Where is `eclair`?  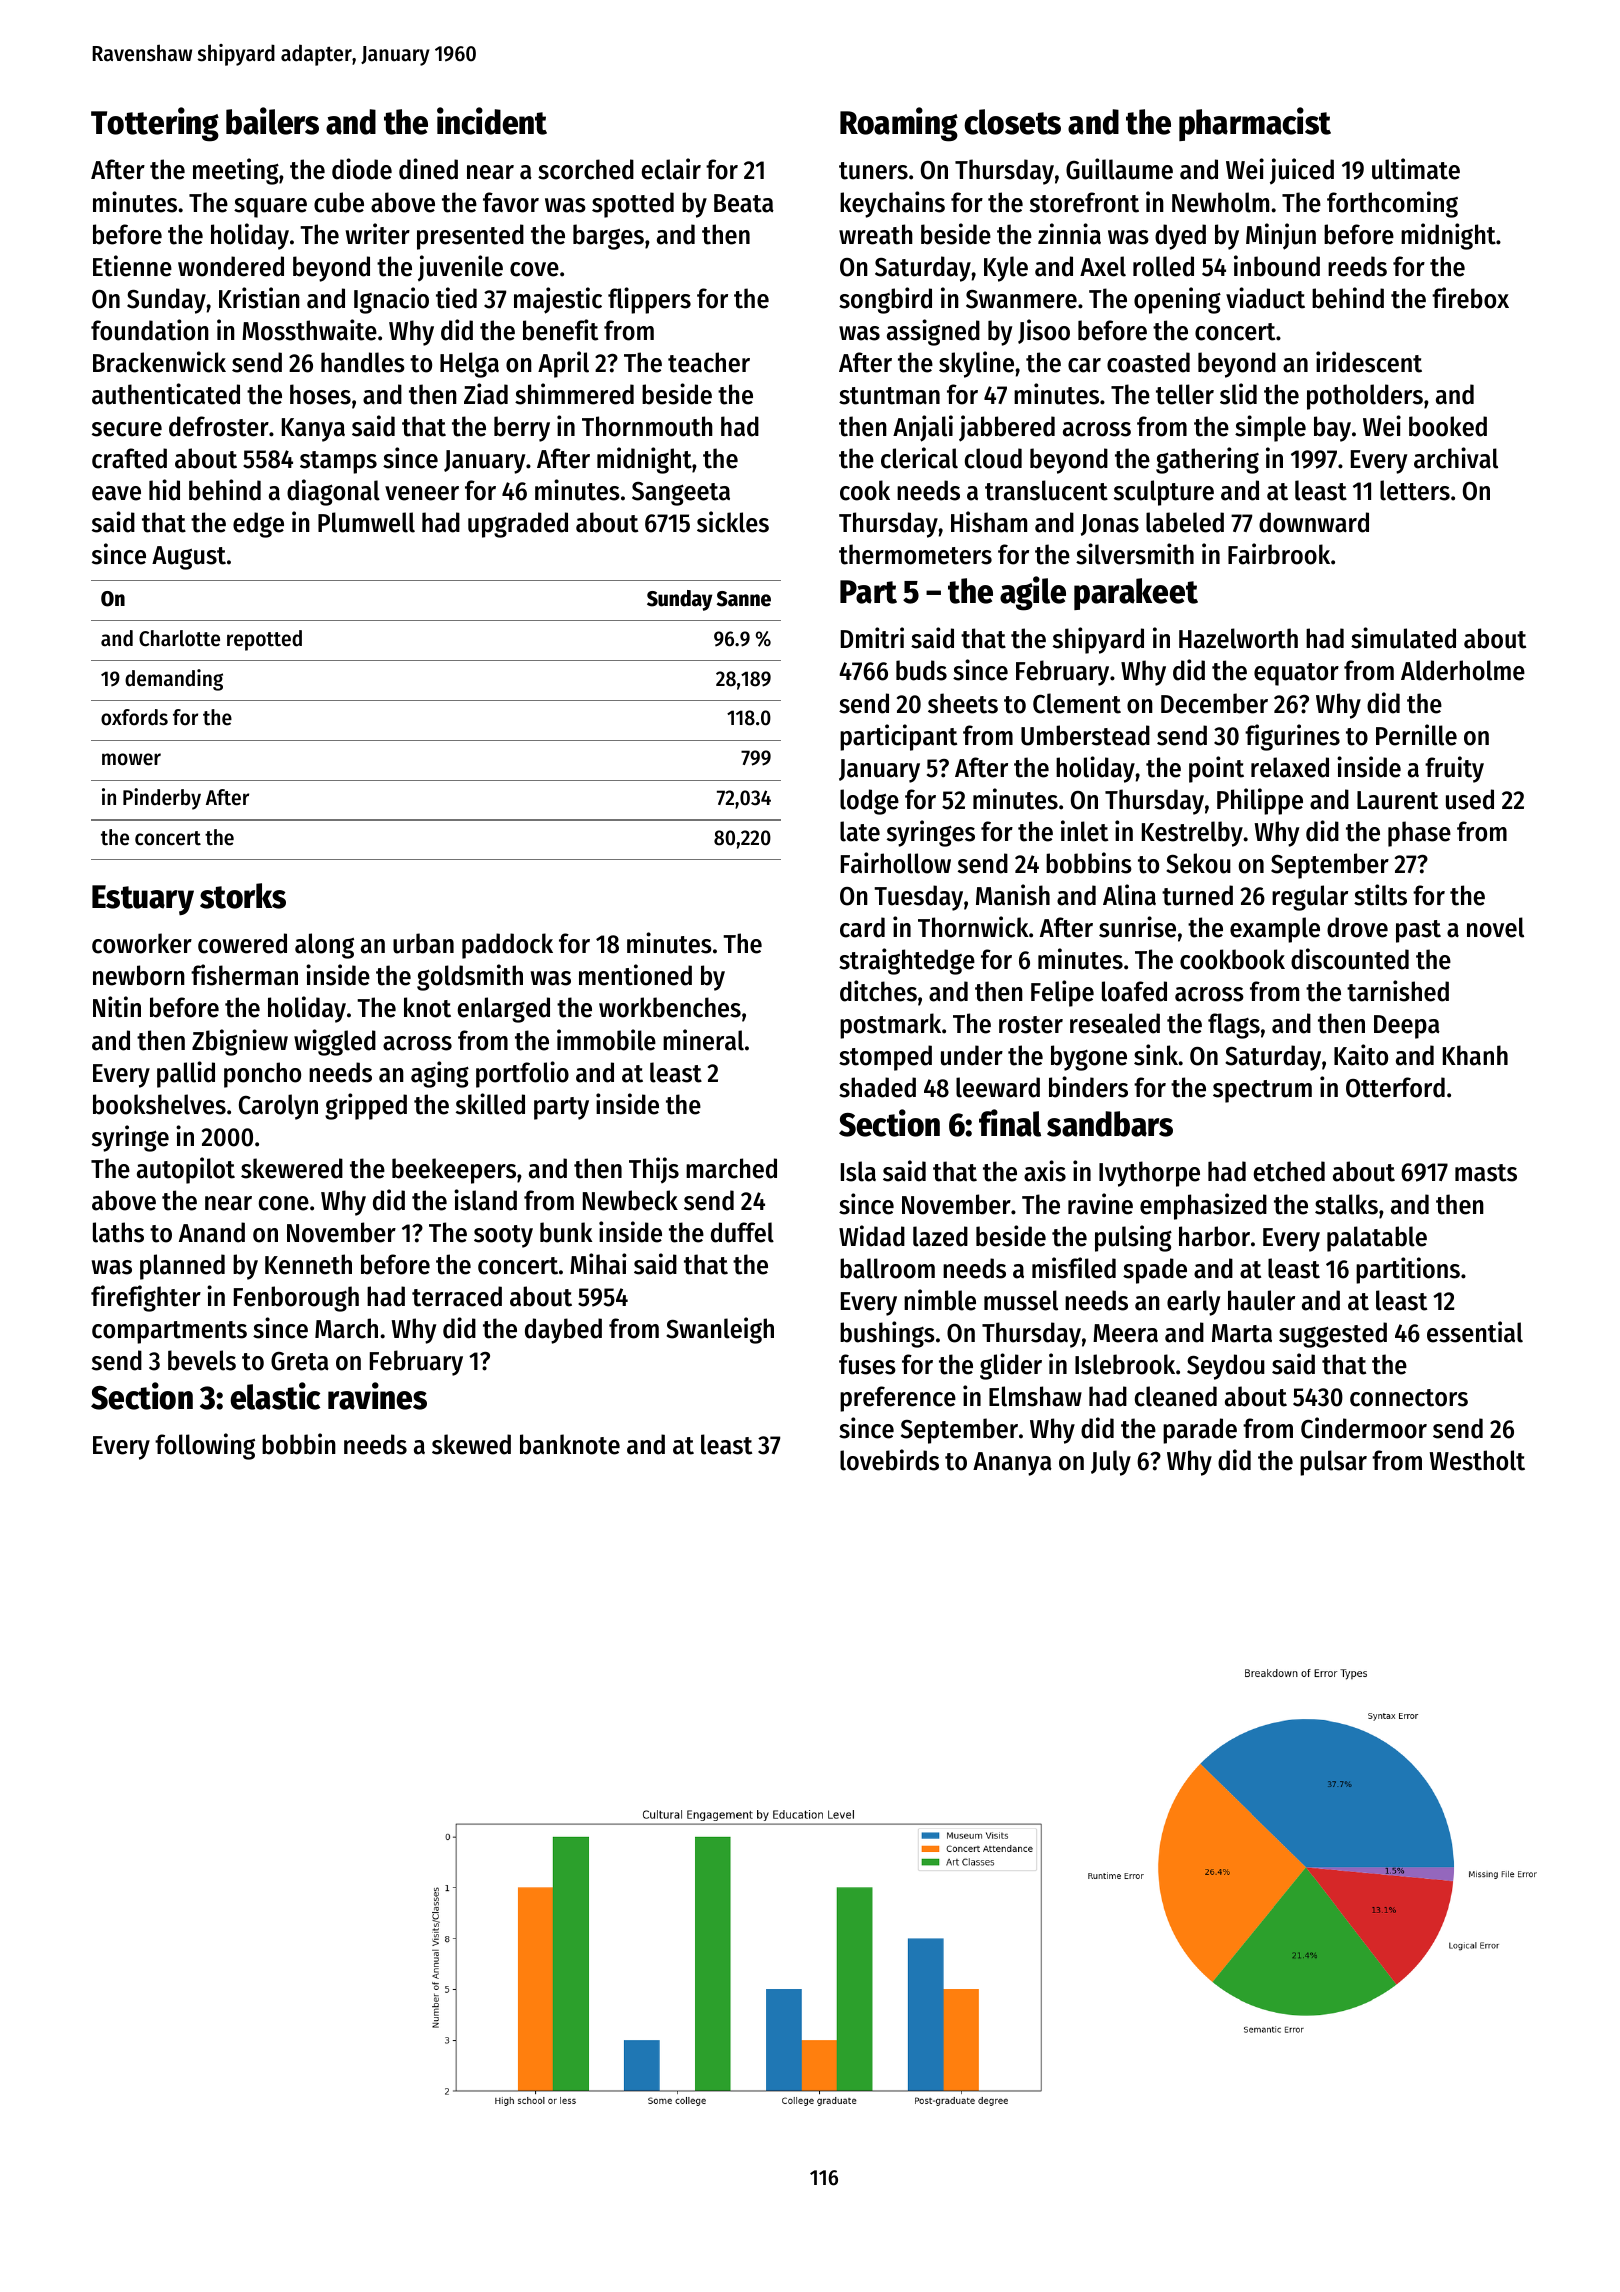
eclair is located at coordinates (671, 169).
